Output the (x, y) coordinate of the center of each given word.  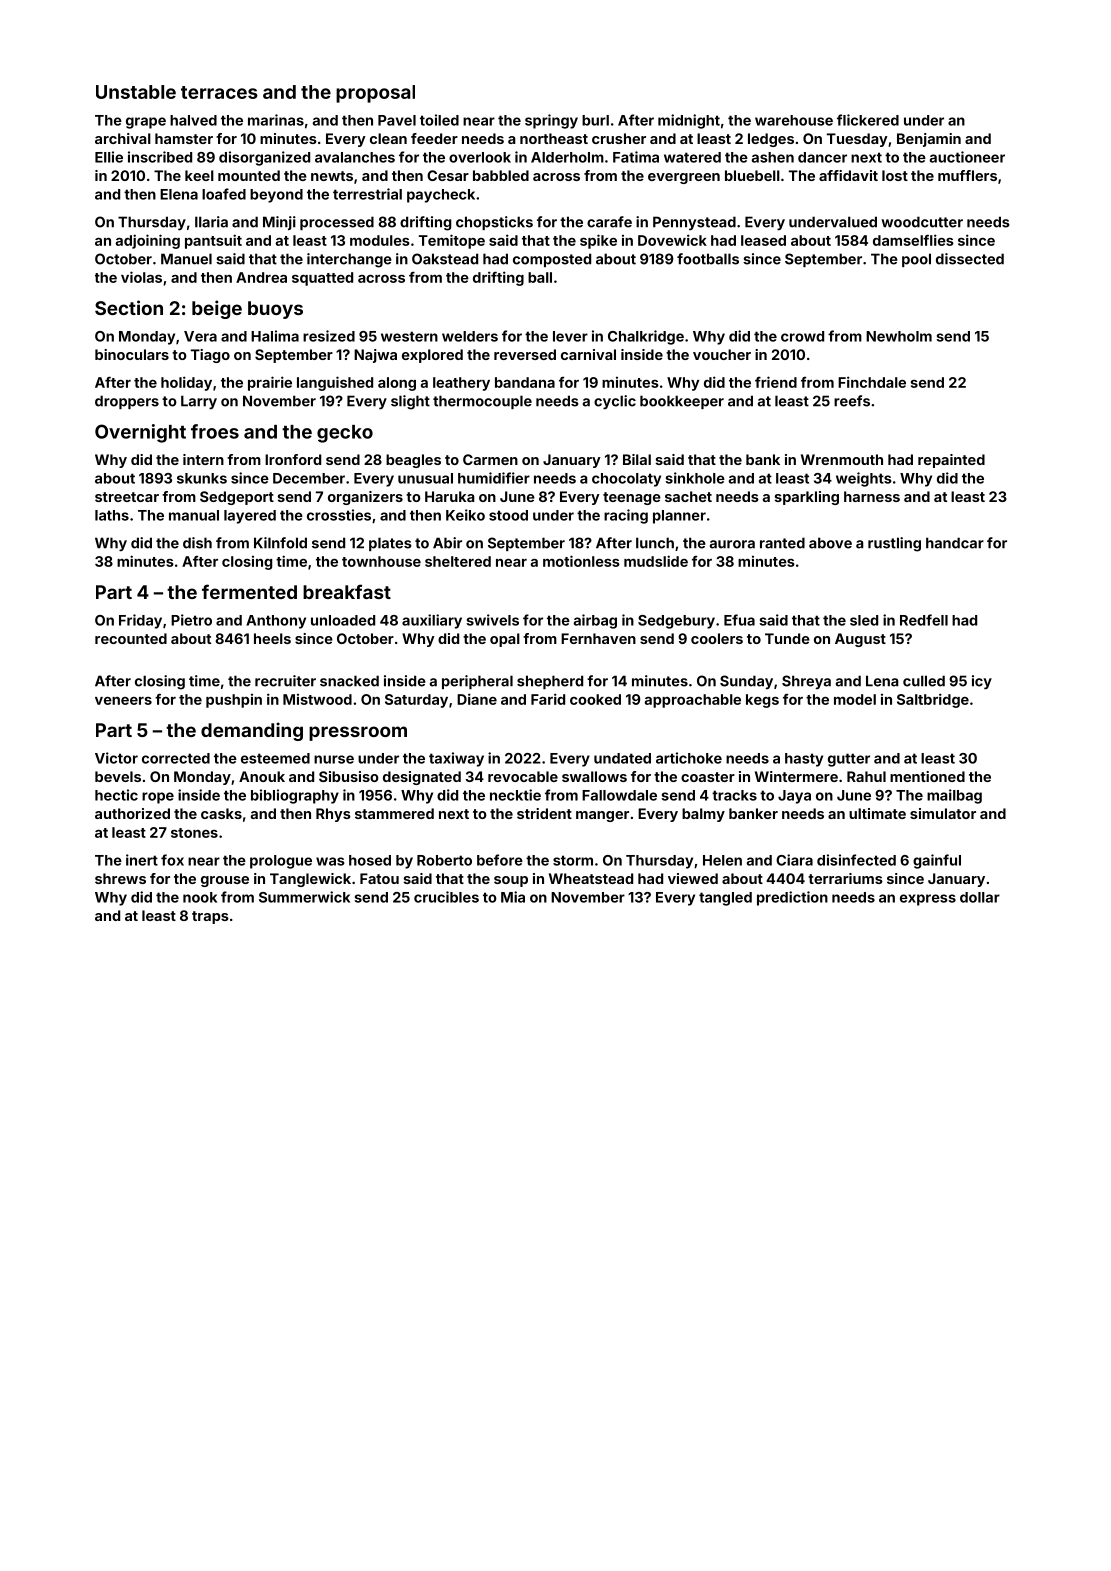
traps (210, 917)
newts (332, 176)
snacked (349, 681)
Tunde (787, 638)
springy (551, 121)
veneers (123, 701)
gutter (849, 760)
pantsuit (213, 241)
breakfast (347, 591)
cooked (595, 699)
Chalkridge (646, 337)
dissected (970, 259)
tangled (725, 899)
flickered (868, 120)
